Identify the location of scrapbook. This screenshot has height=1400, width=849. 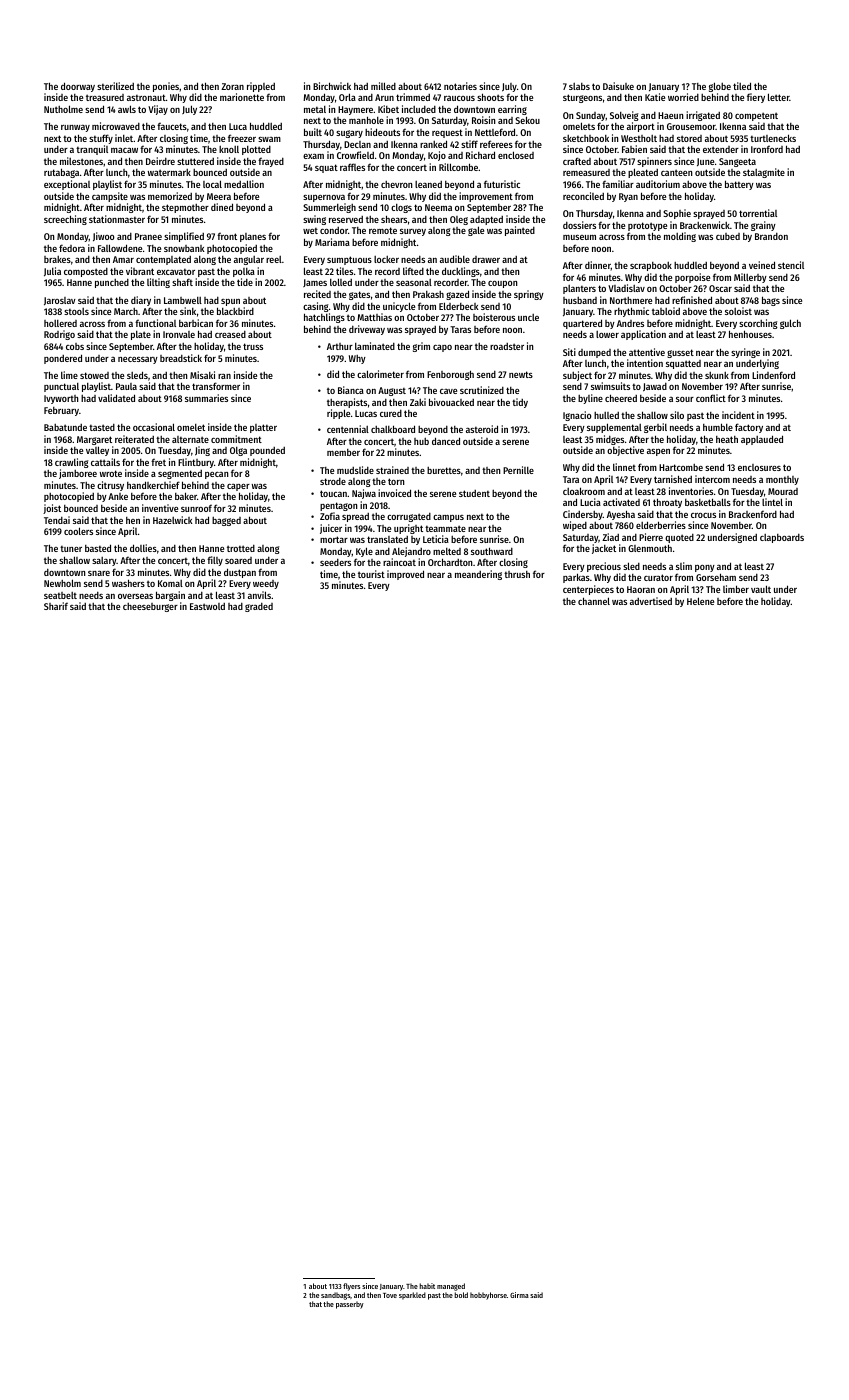
(651, 266).
